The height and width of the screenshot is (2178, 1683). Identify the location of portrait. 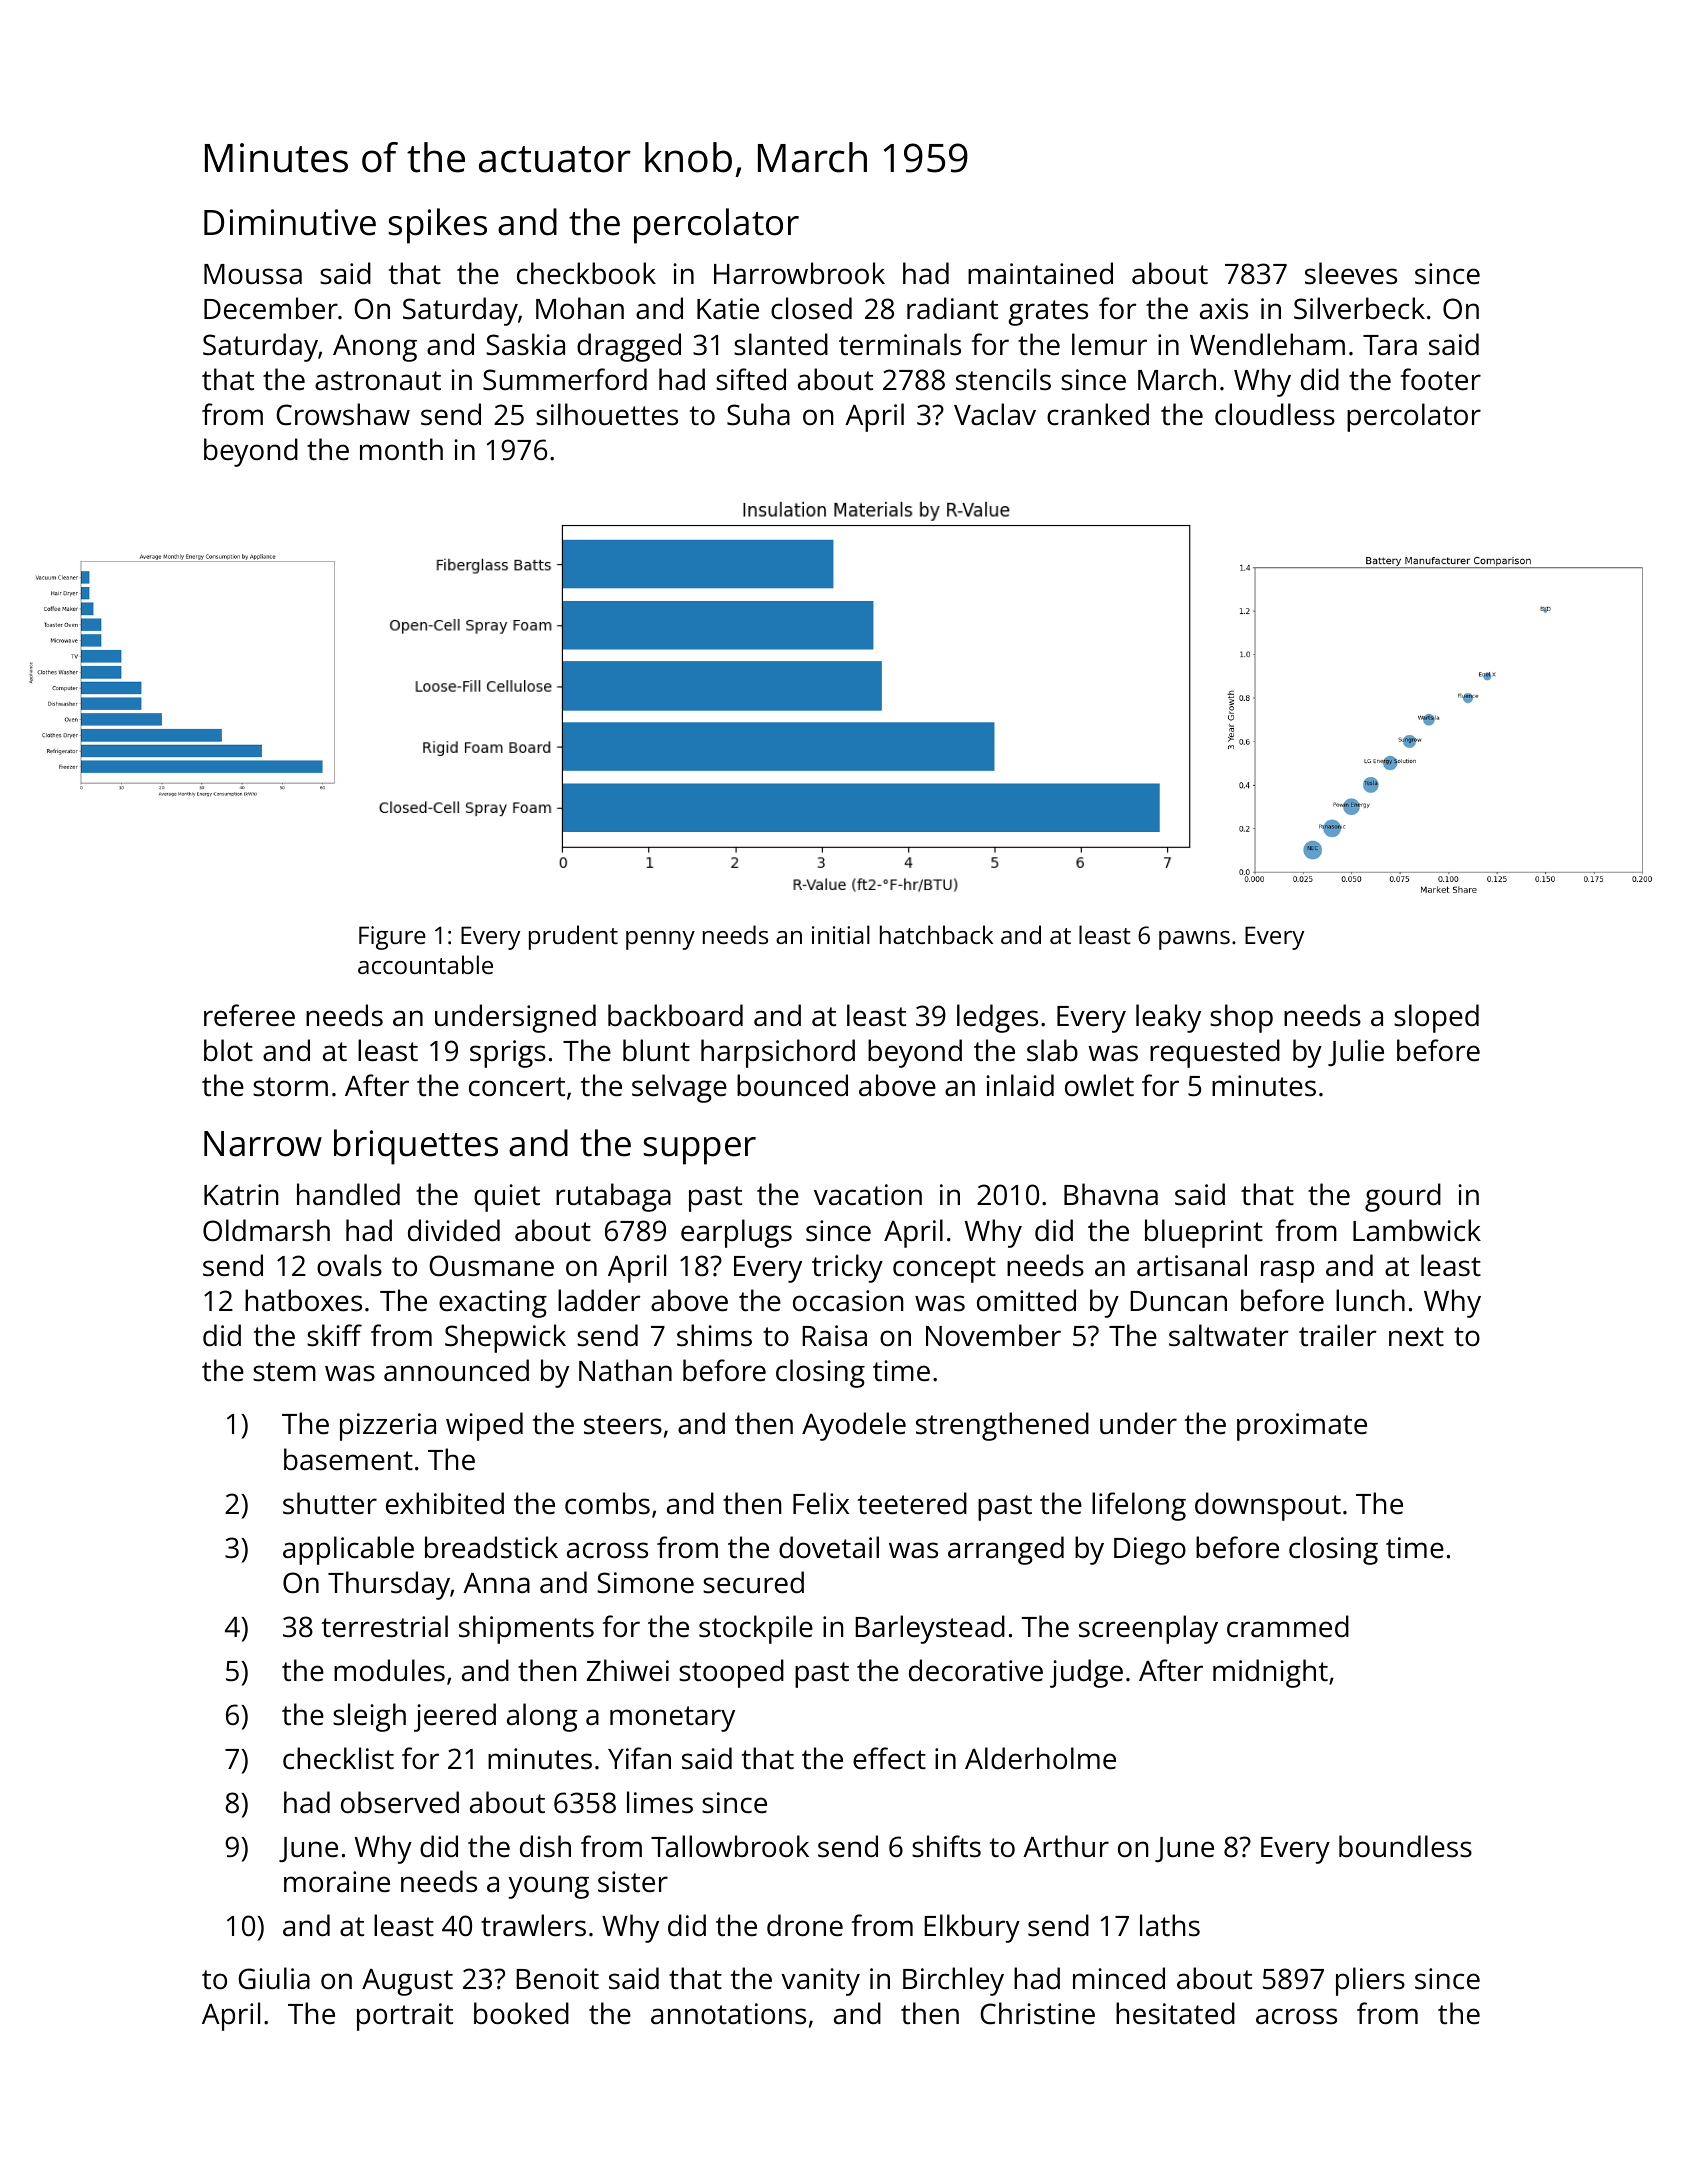
(405, 2017).
